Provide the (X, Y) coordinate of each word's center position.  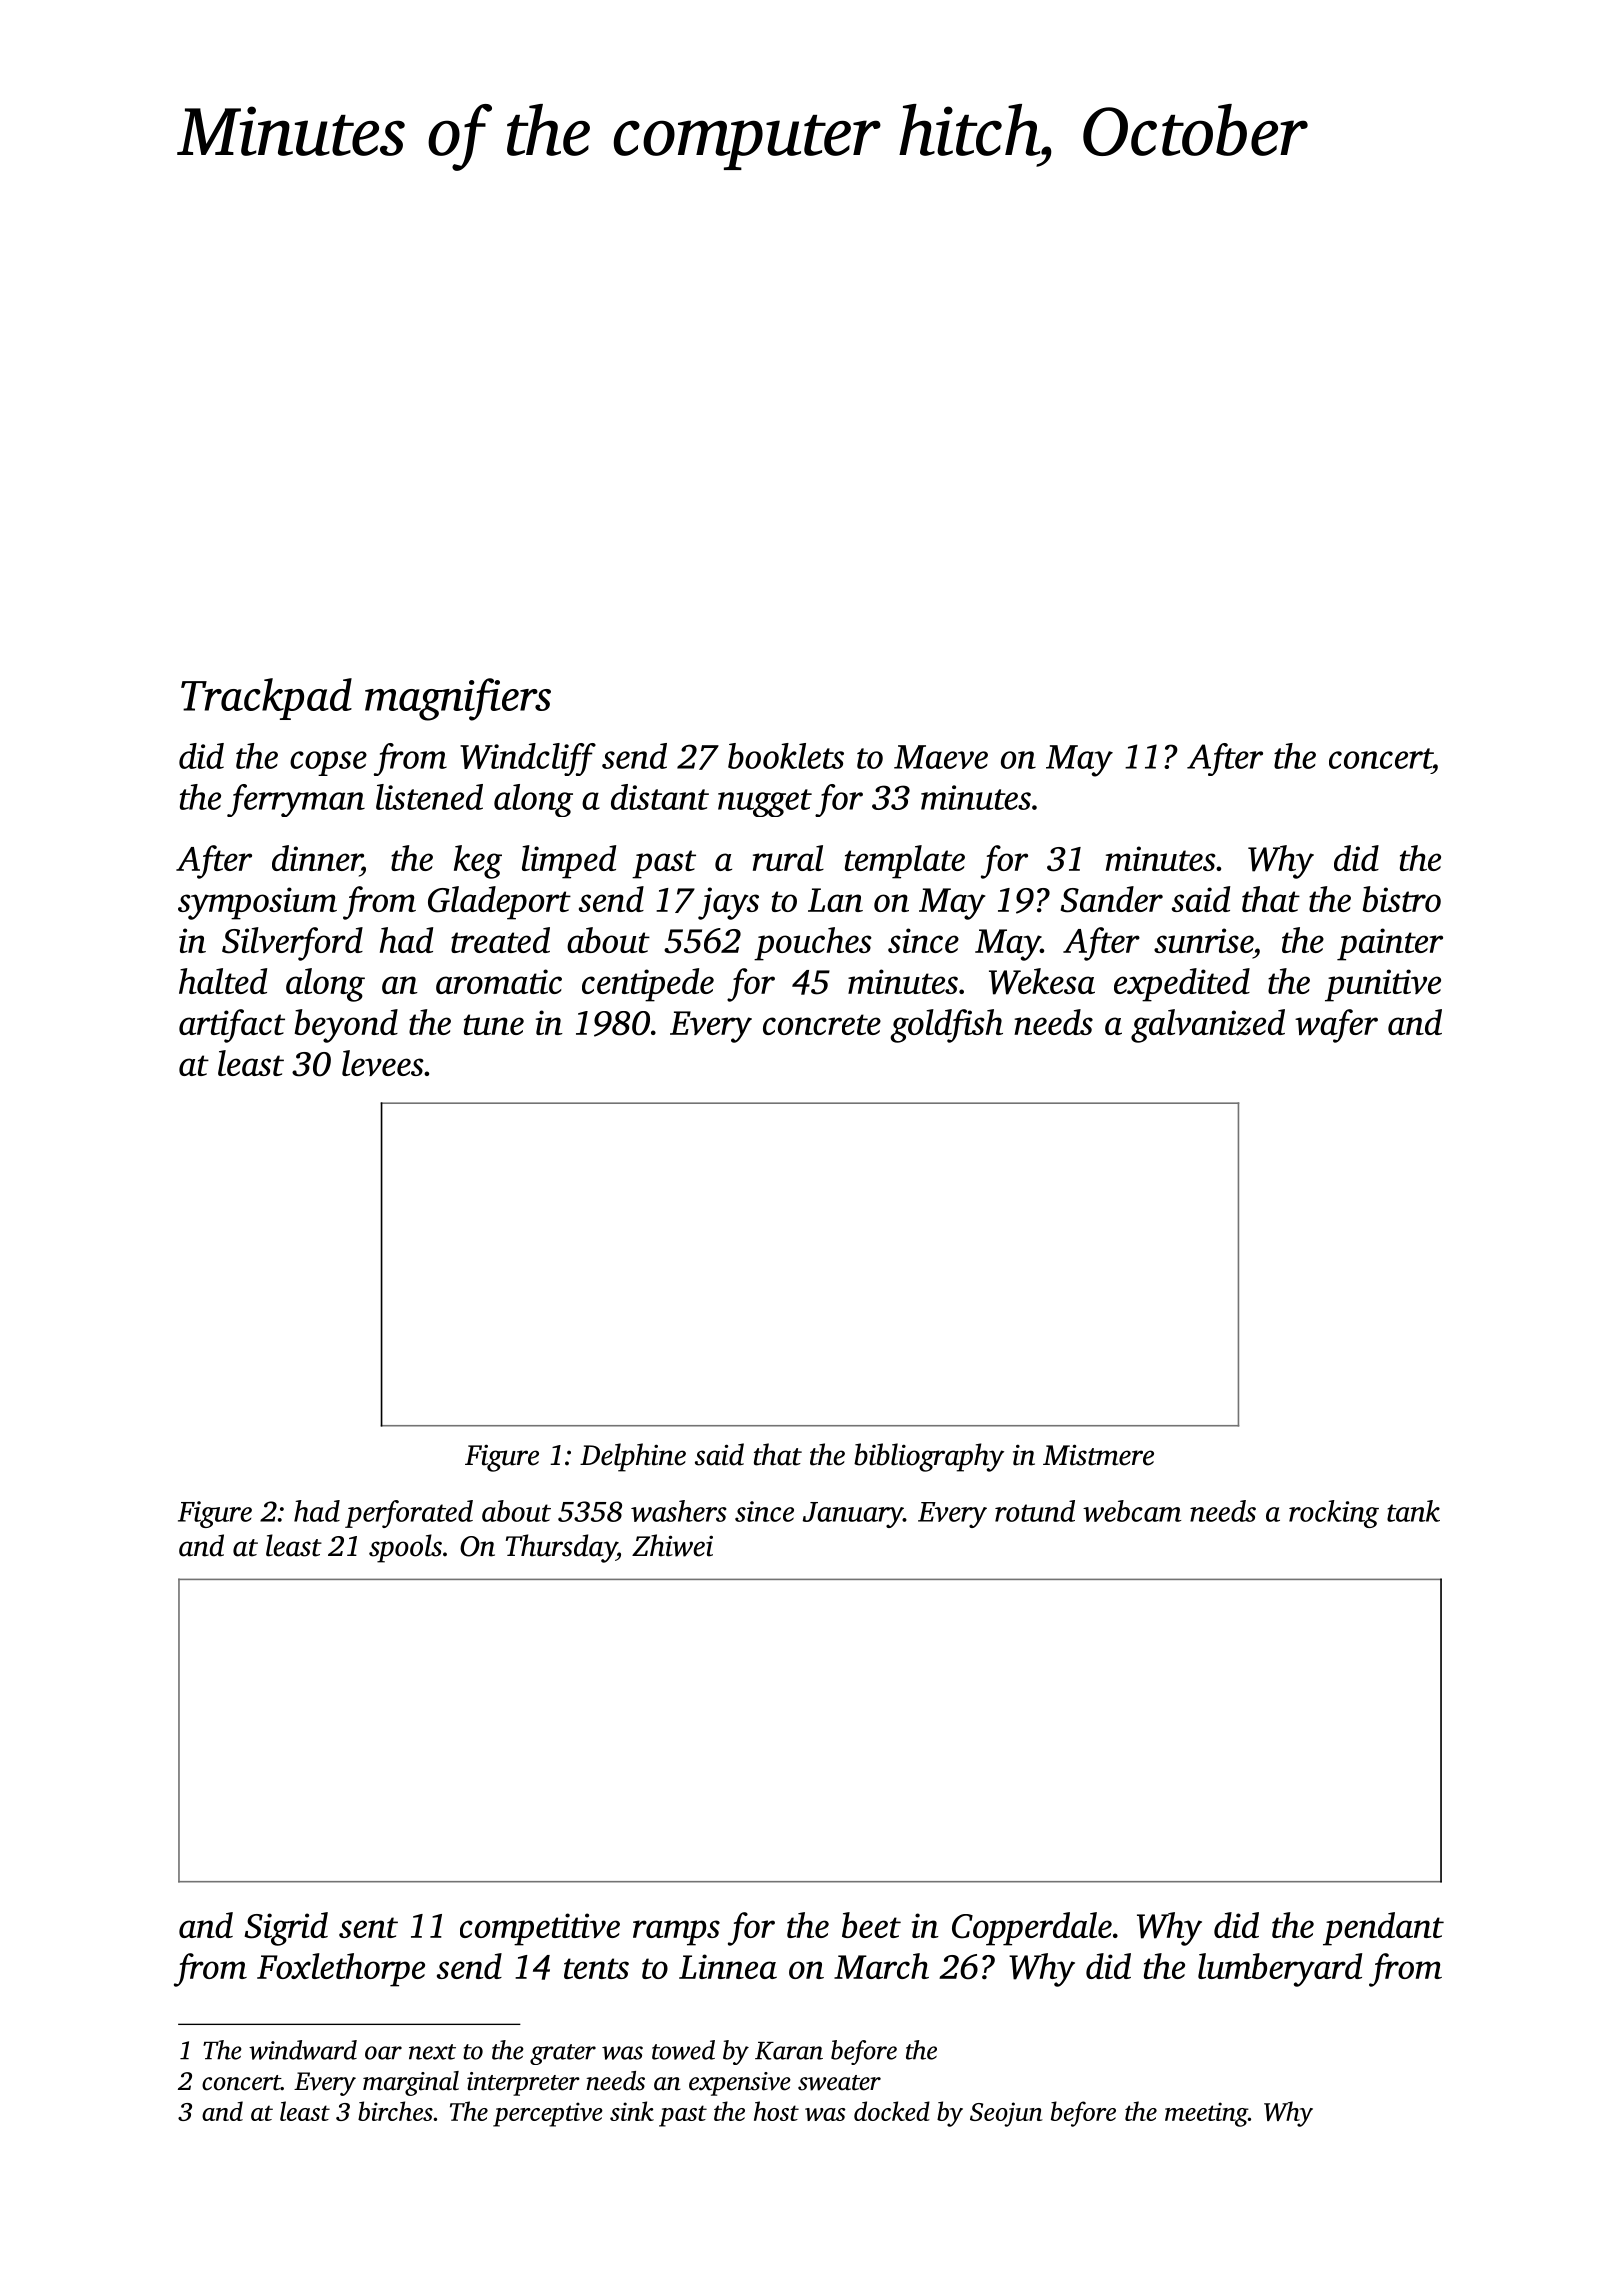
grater (563, 2054)
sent (368, 1927)
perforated (409, 1514)
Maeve (941, 757)
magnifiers (458, 699)
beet (871, 1925)
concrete (822, 1024)
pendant (1383, 1929)
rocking (1334, 1514)
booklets (786, 756)
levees (383, 1063)
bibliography (929, 1457)
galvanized (1208, 1026)
